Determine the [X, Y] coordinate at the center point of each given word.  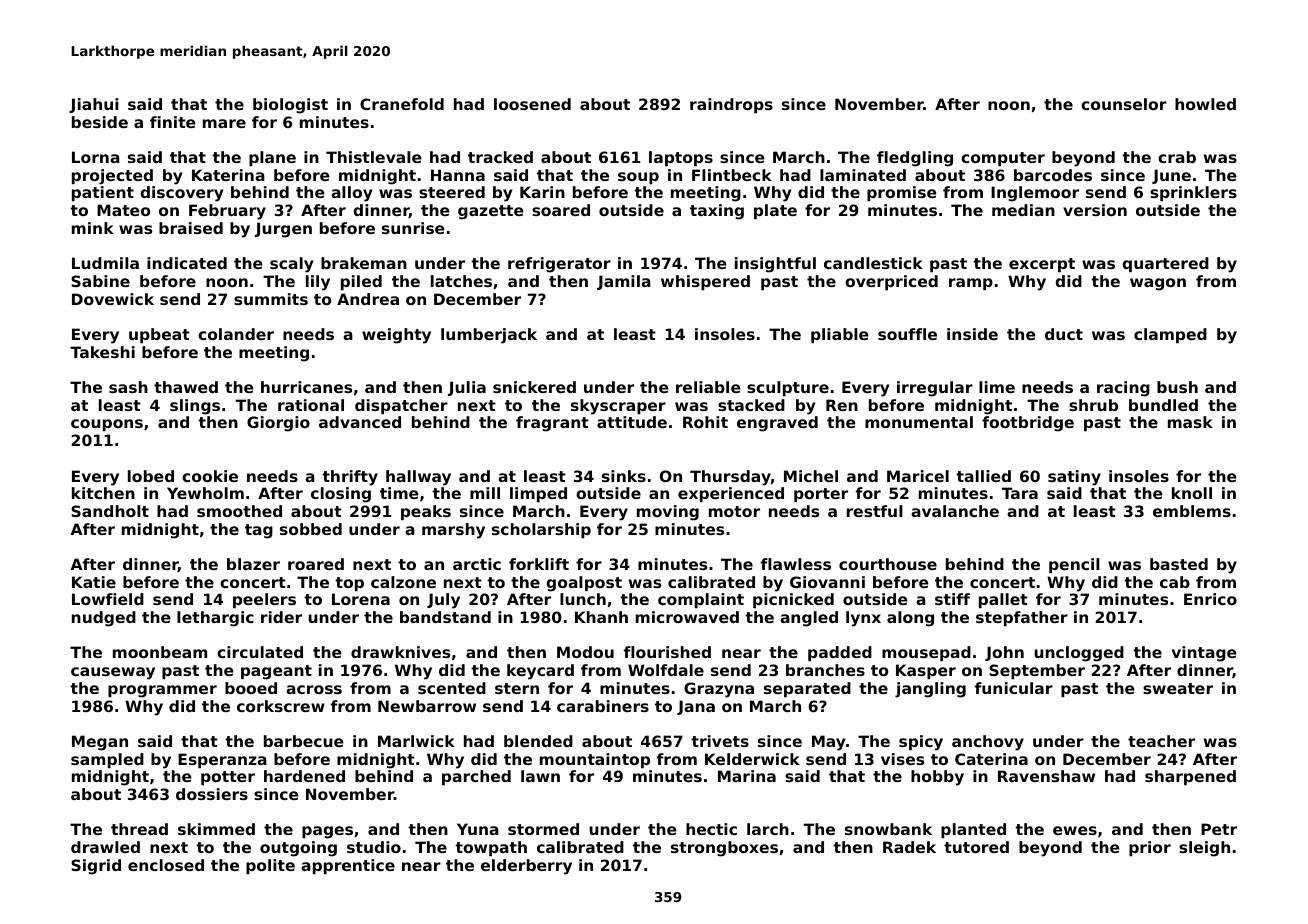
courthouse [888, 564]
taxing [717, 212]
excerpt [1042, 265]
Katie [94, 582]
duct [1064, 334]
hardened [304, 776]
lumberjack [489, 336]
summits [271, 299]
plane [272, 158]
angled [809, 619]
